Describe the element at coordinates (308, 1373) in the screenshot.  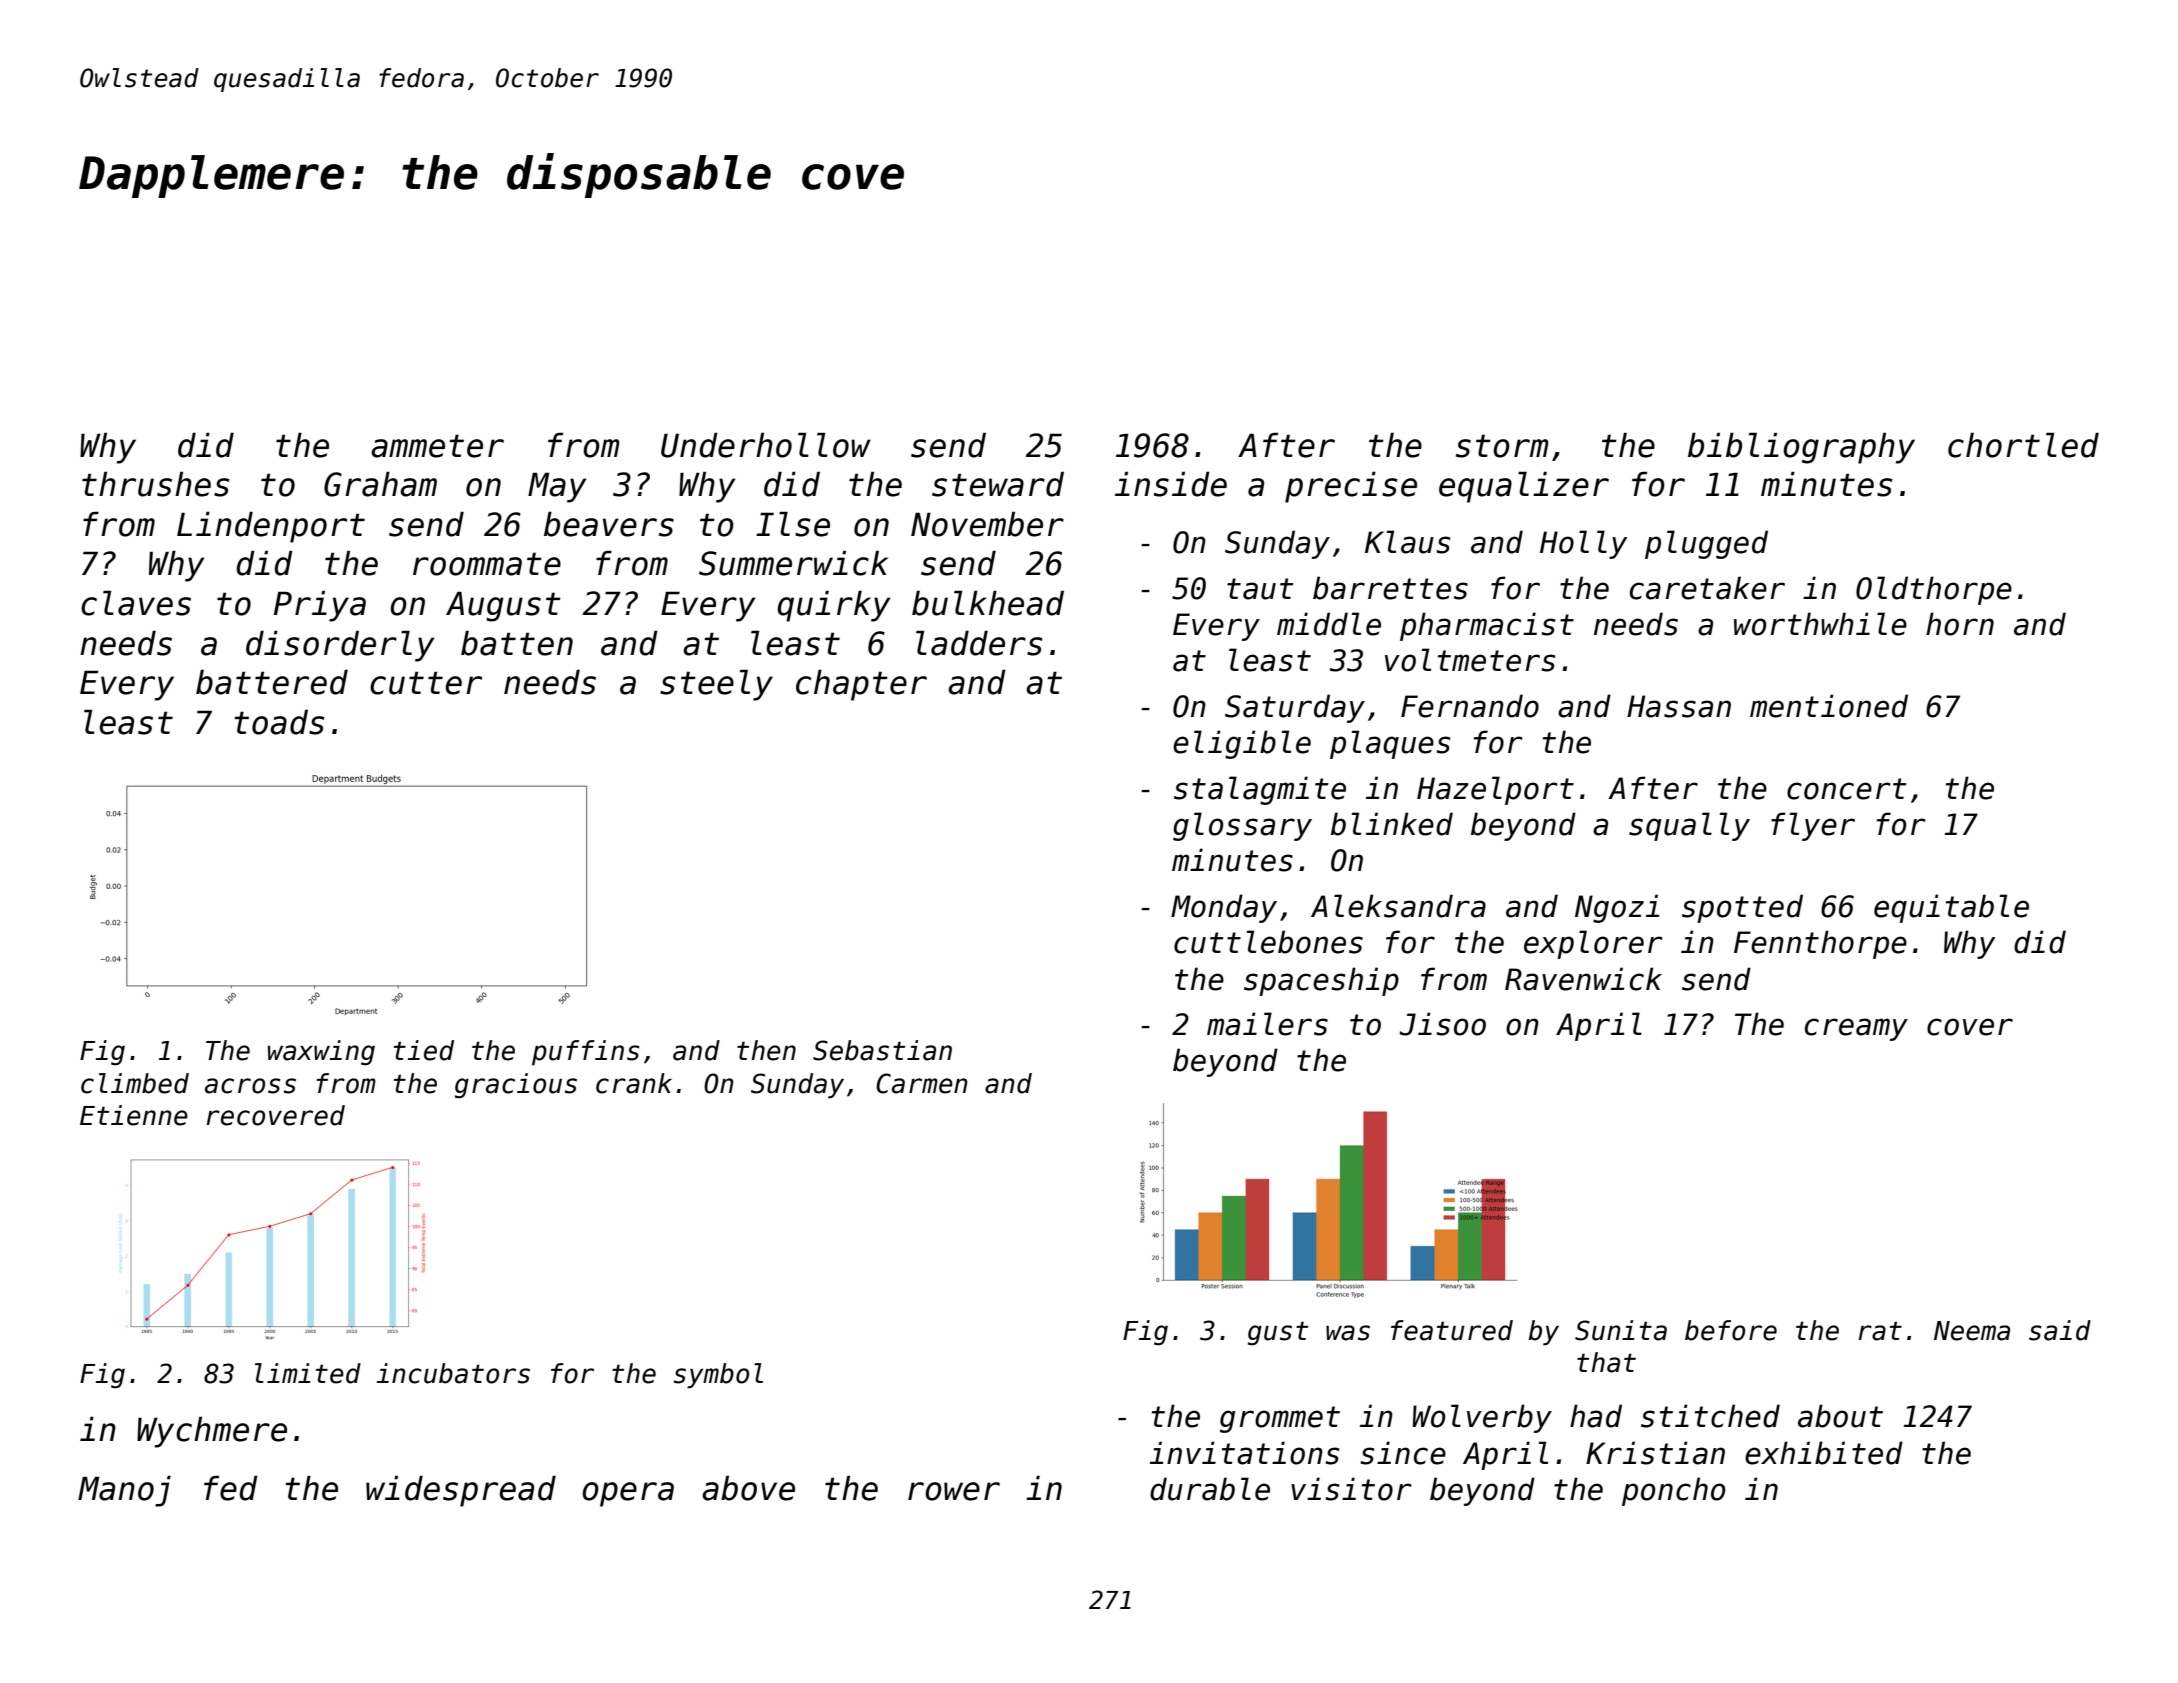
I see `limited` at that location.
